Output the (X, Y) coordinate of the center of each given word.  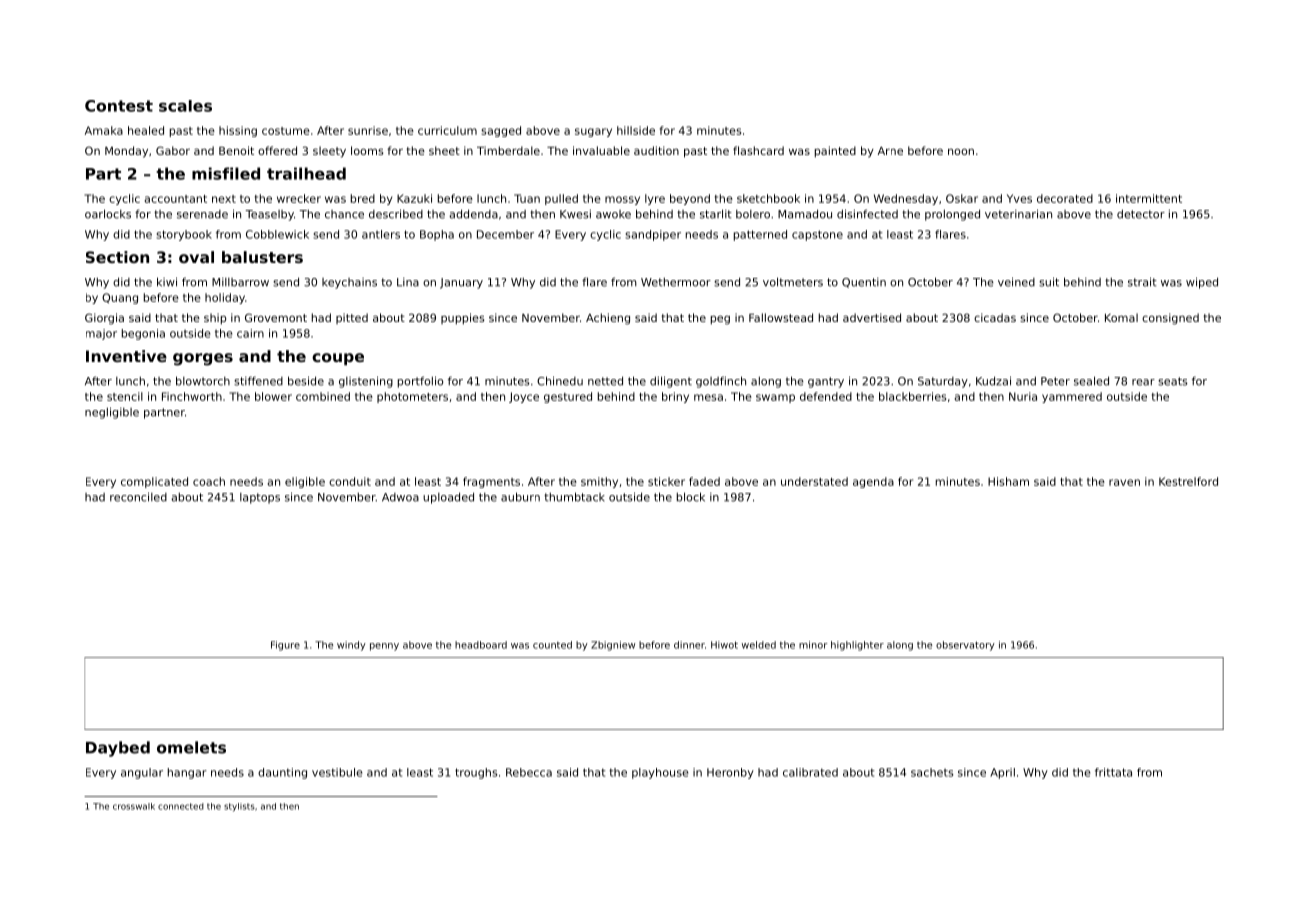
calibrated (810, 772)
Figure (285, 646)
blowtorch (203, 381)
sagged (501, 131)
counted (552, 645)
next (224, 199)
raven (1124, 482)
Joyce (524, 397)
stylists (239, 807)
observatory (965, 646)
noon (961, 151)
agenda (873, 482)
